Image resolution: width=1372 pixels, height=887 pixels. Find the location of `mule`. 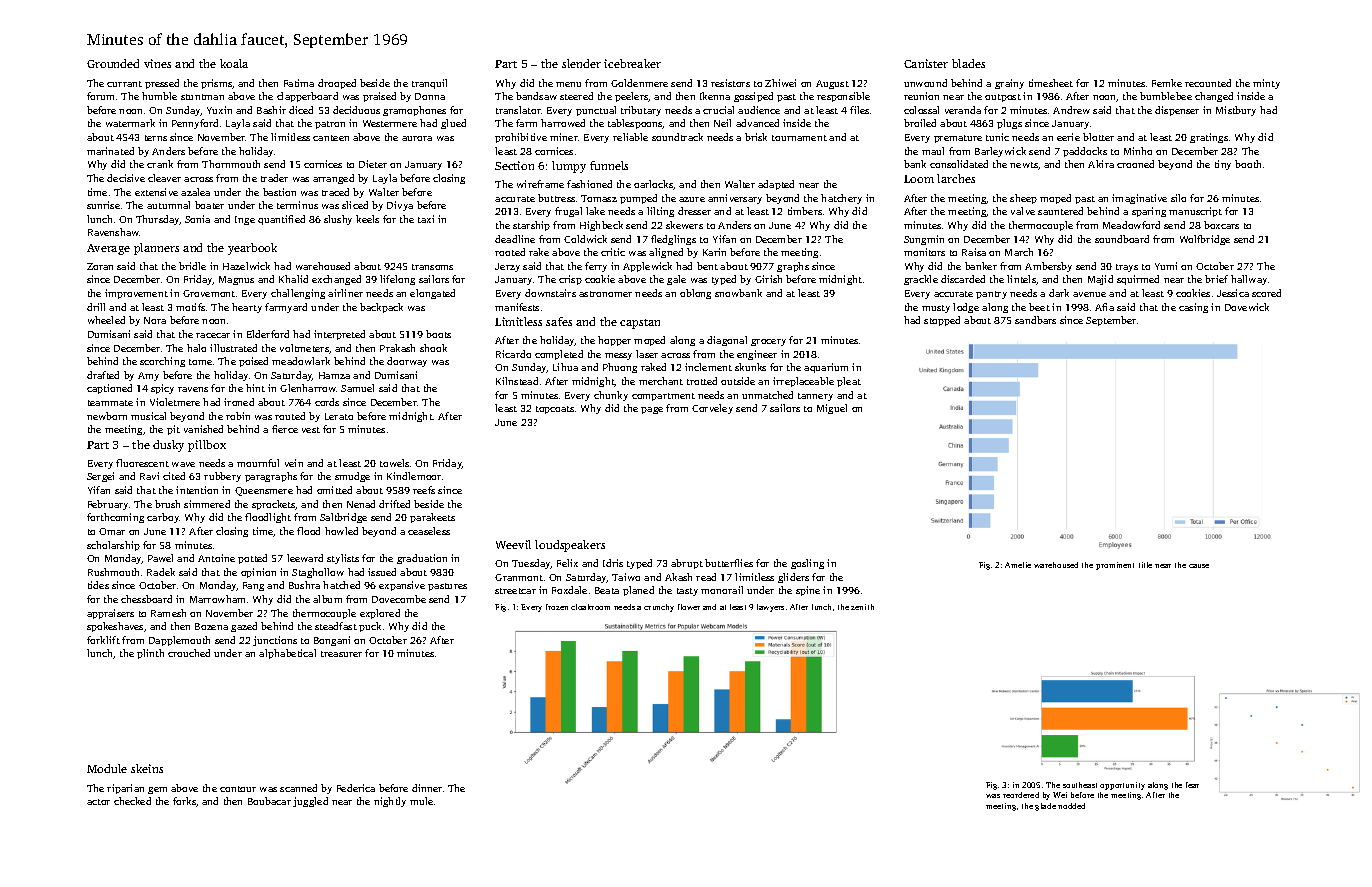

mule is located at coordinates (421, 801).
